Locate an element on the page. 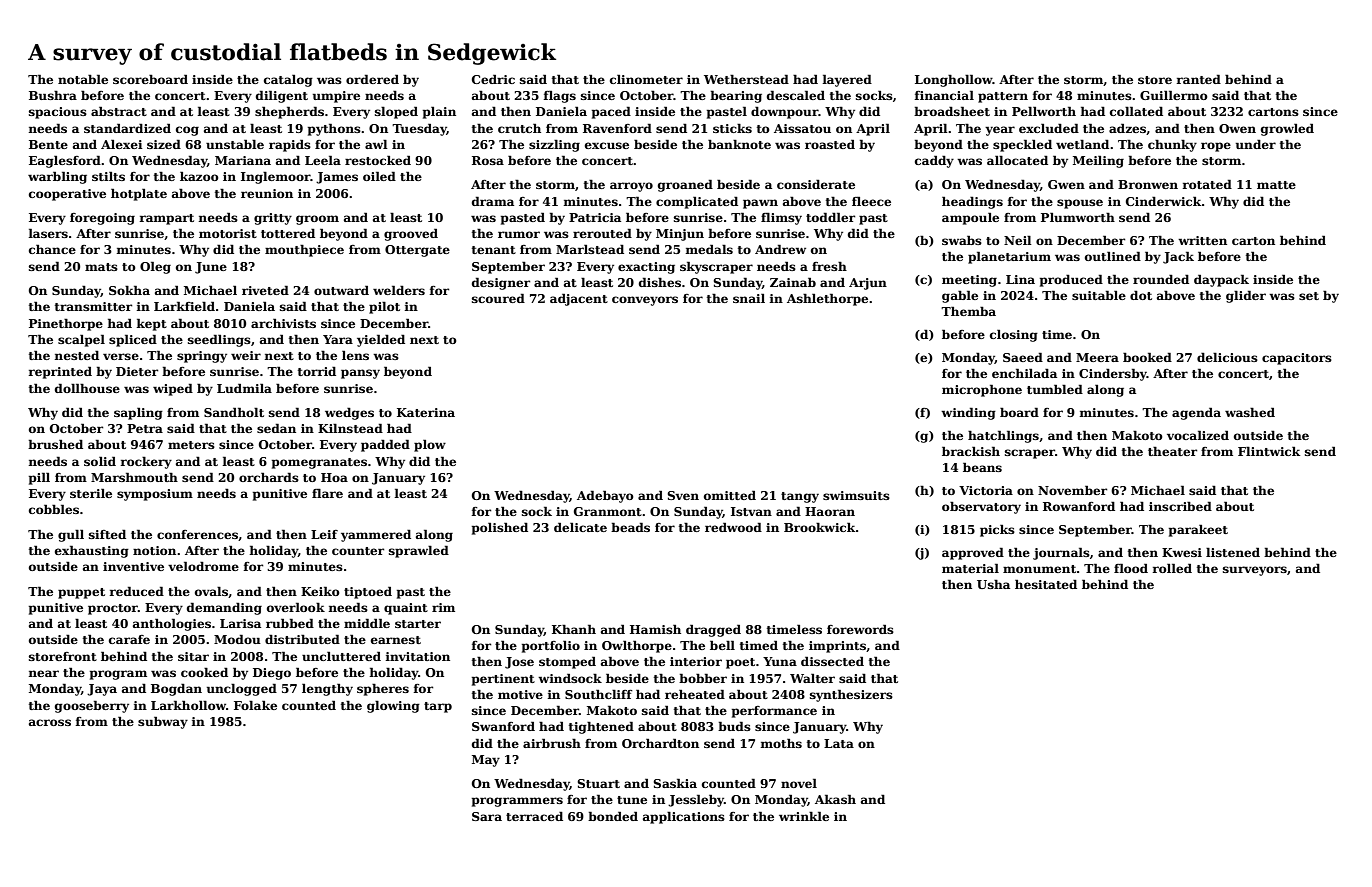 Image resolution: width=1372 pixels, height=887 pixels. umpire is located at coordinates (336, 97).
